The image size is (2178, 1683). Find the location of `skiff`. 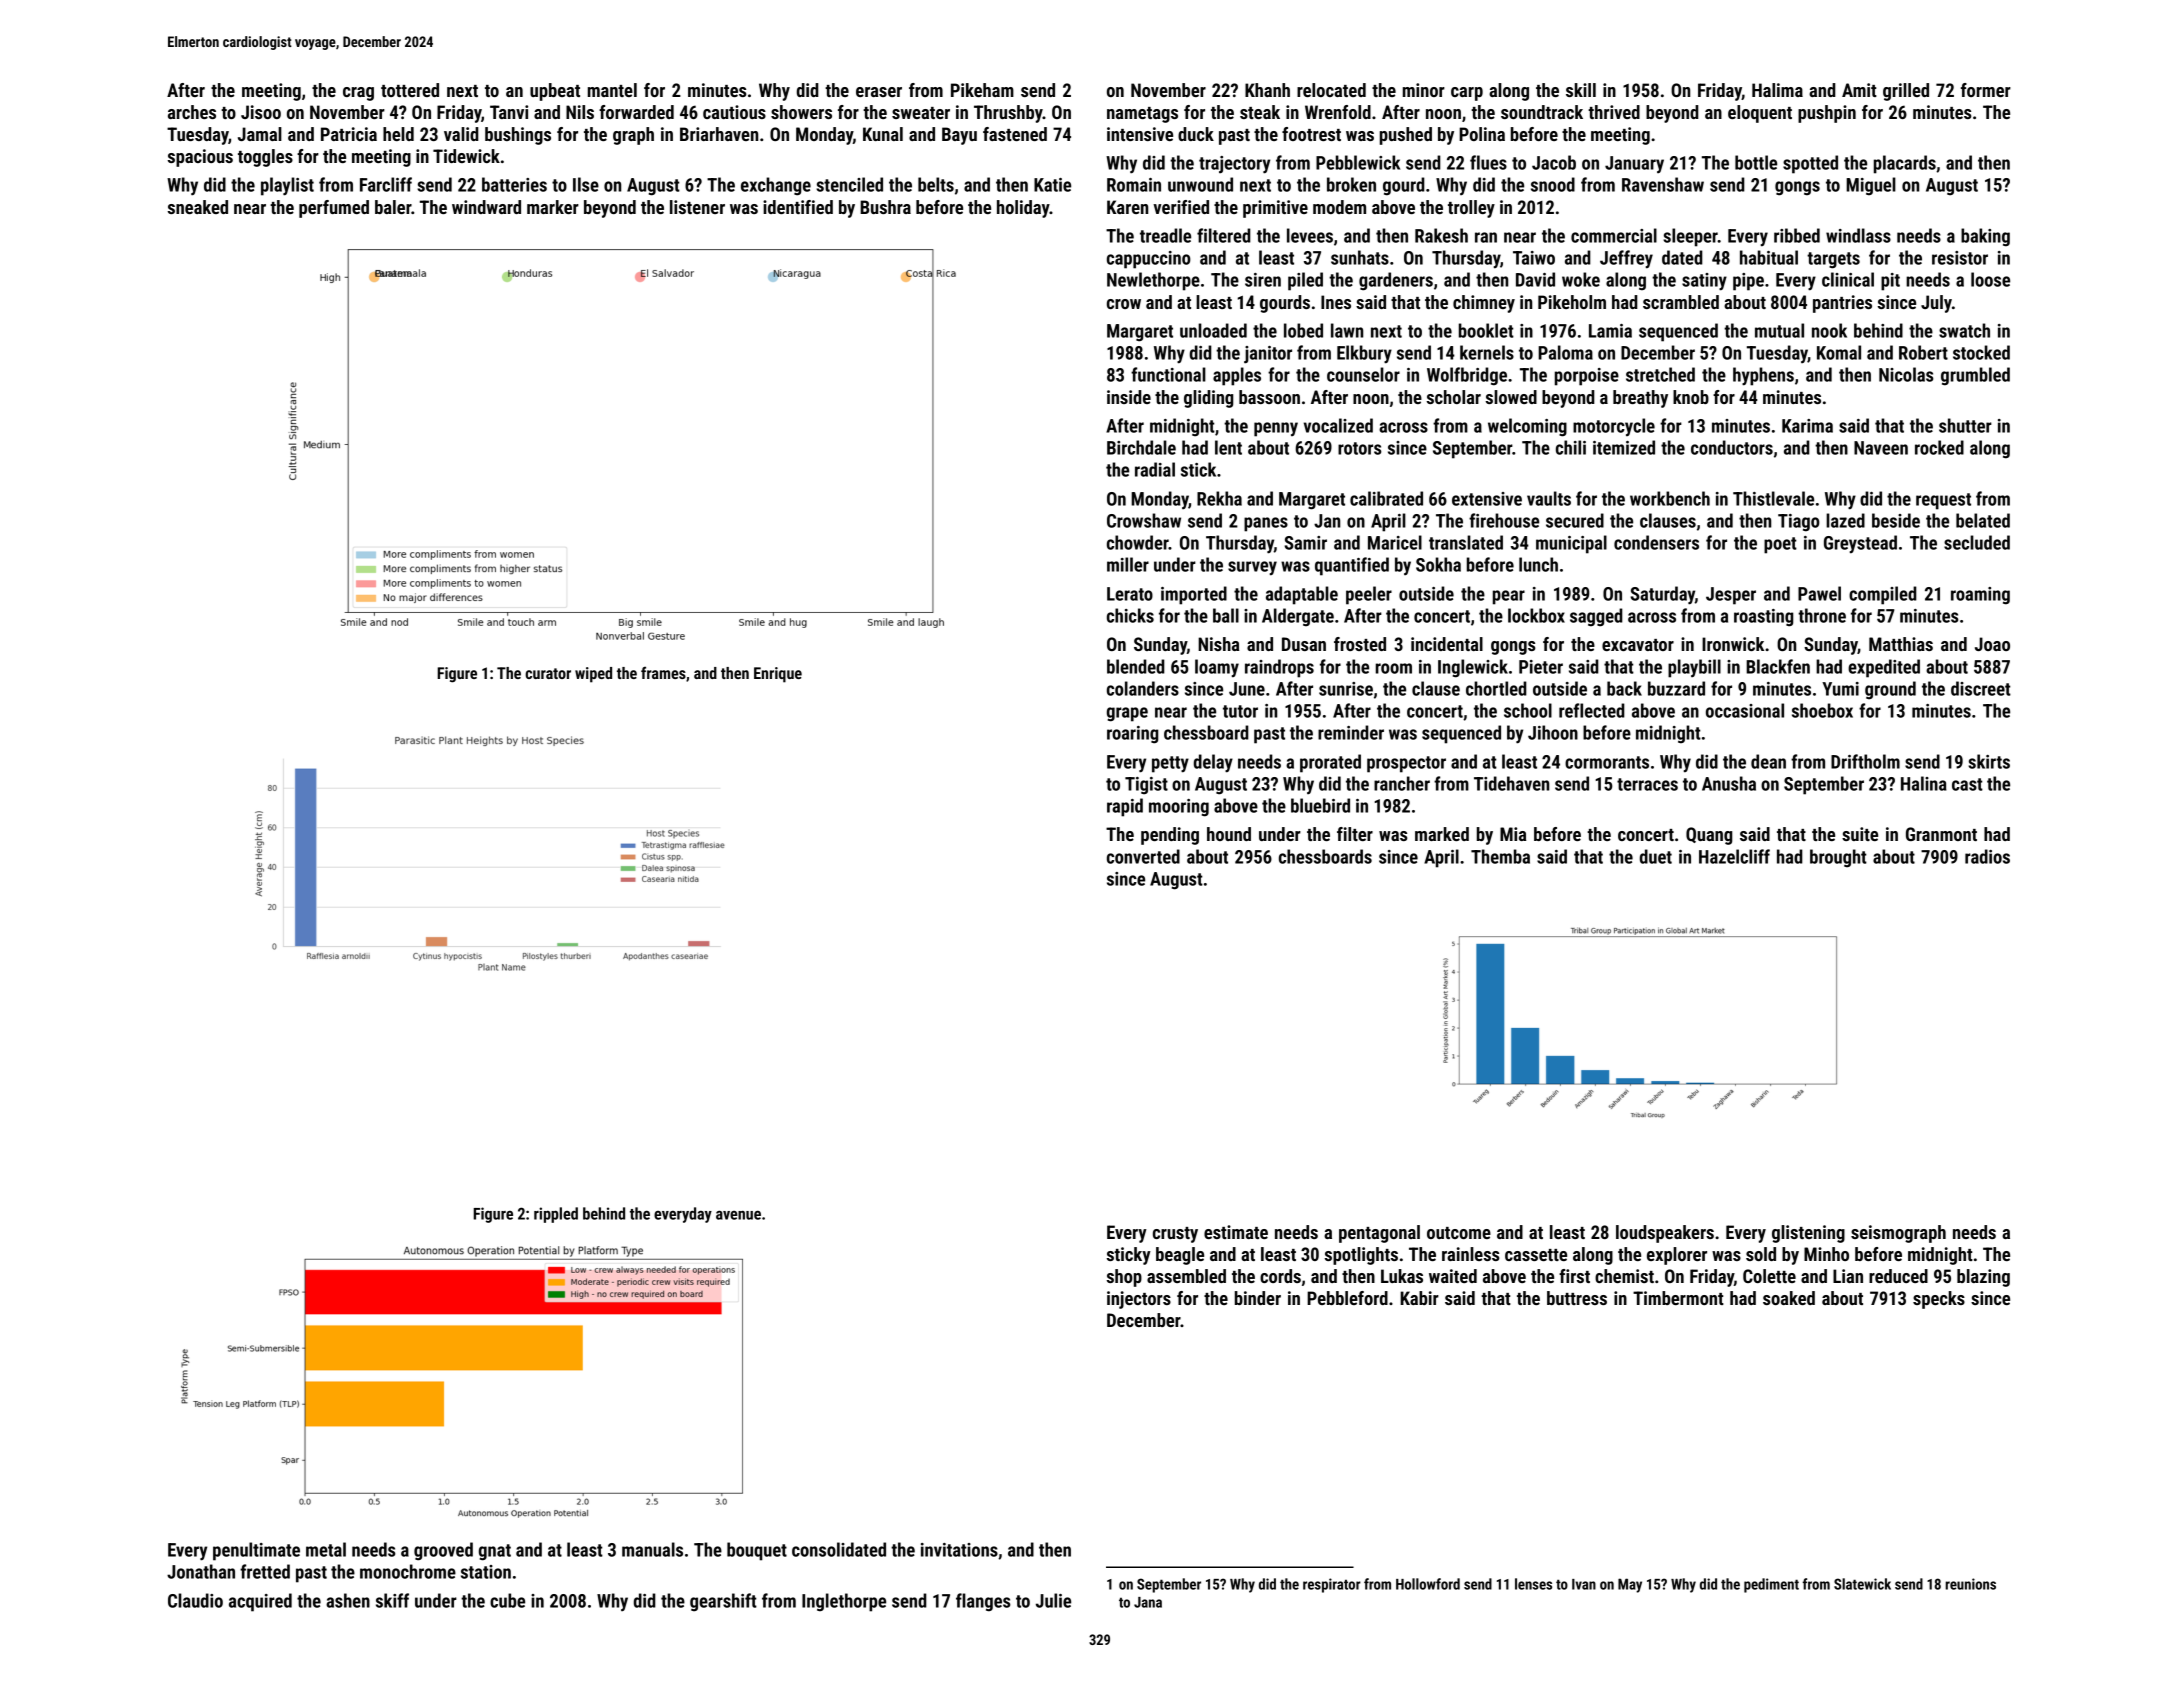

skiff is located at coordinates (392, 1600).
